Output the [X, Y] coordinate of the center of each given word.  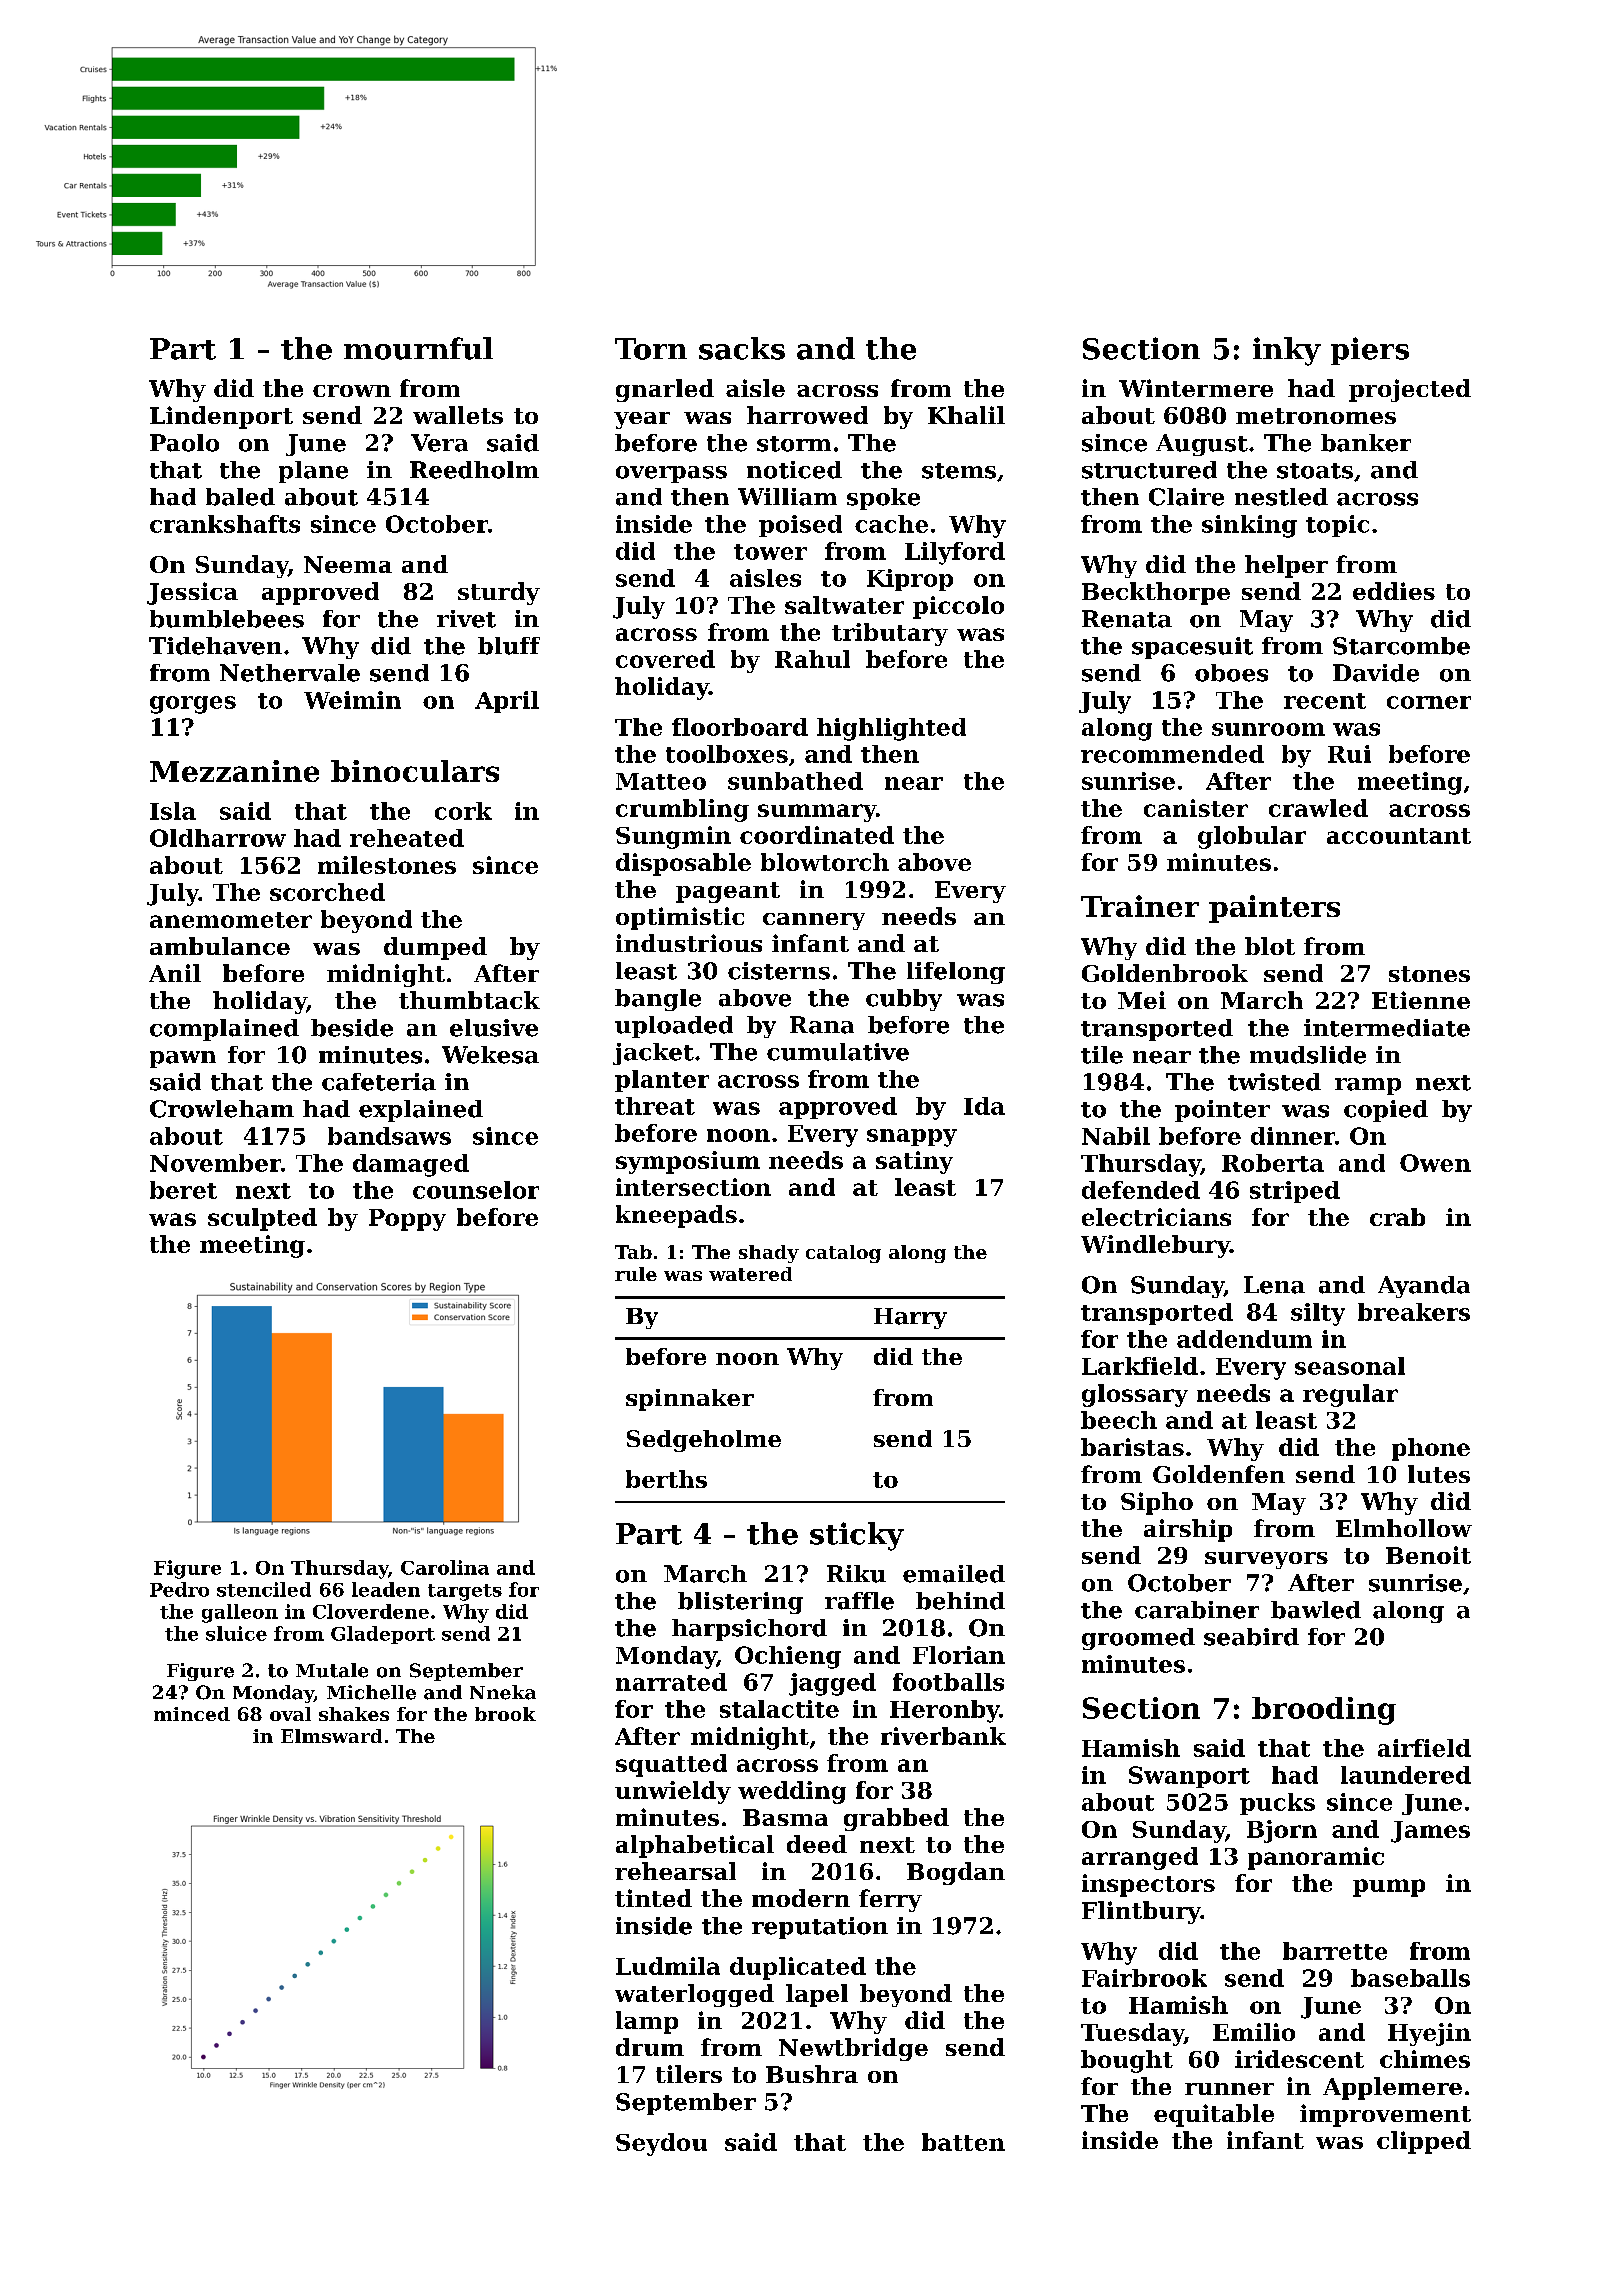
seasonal [1350, 1366]
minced [192, 1714]
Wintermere [1196, 388]
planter [662, 1081]
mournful [418, 348]
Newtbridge [853, 2049]
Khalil [966, 415]
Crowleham [222, 1109]
